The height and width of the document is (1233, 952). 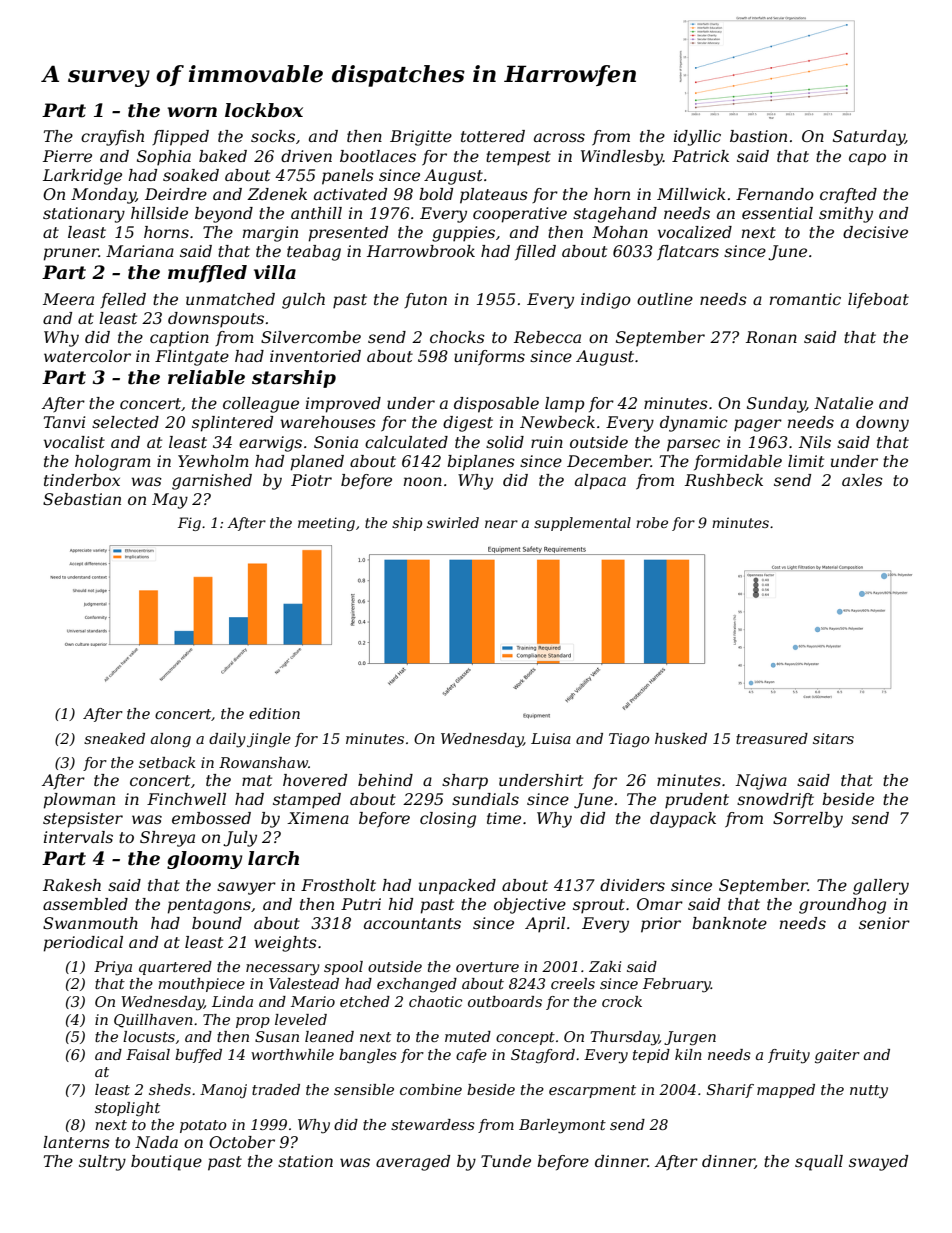 What do you see at coordinates (123, 300) in the document?
I see `felled` at bounding box center [123, 300].
